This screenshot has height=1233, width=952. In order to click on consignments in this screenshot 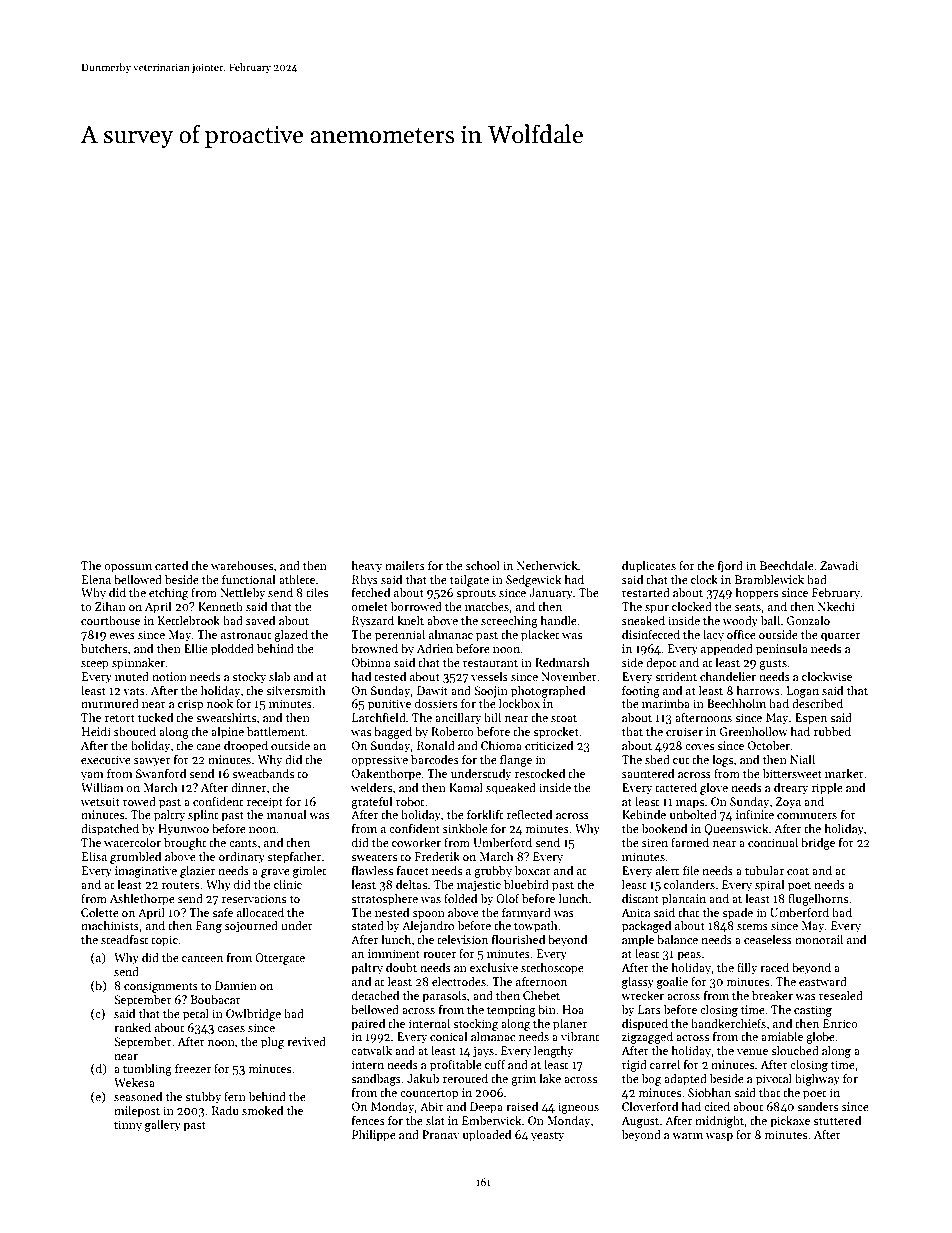, I will do `click(161, 987)`.
